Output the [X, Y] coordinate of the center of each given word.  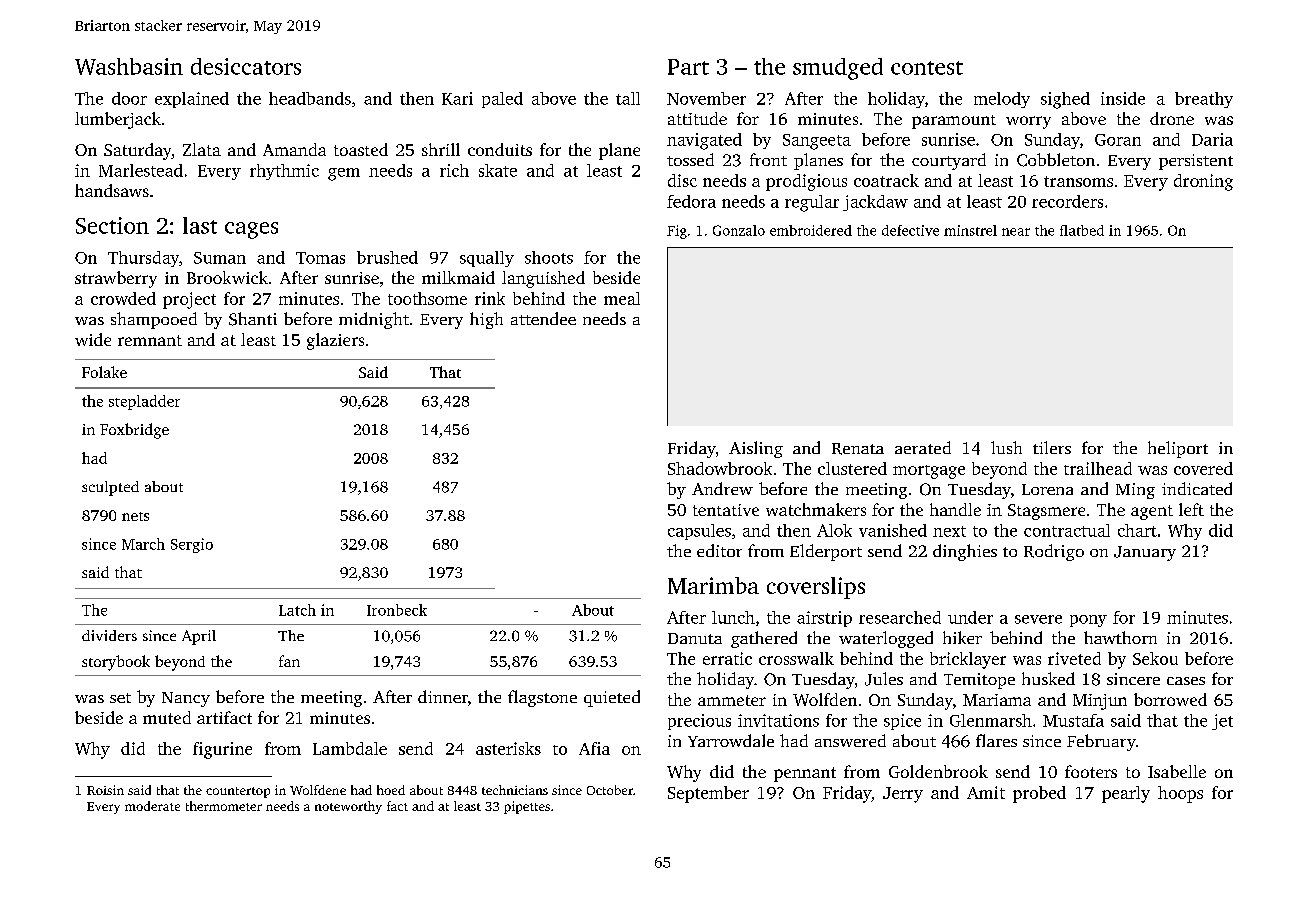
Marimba [713, 585]
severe [1038, 619]
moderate [152, 806]
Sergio [192, 545]
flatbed [1082, 230]
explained [192, 100]
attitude [697, 118]
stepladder [144, 402]
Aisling [756, 449]
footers [1091, 771]
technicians [515, 790]
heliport [1178, 449]
